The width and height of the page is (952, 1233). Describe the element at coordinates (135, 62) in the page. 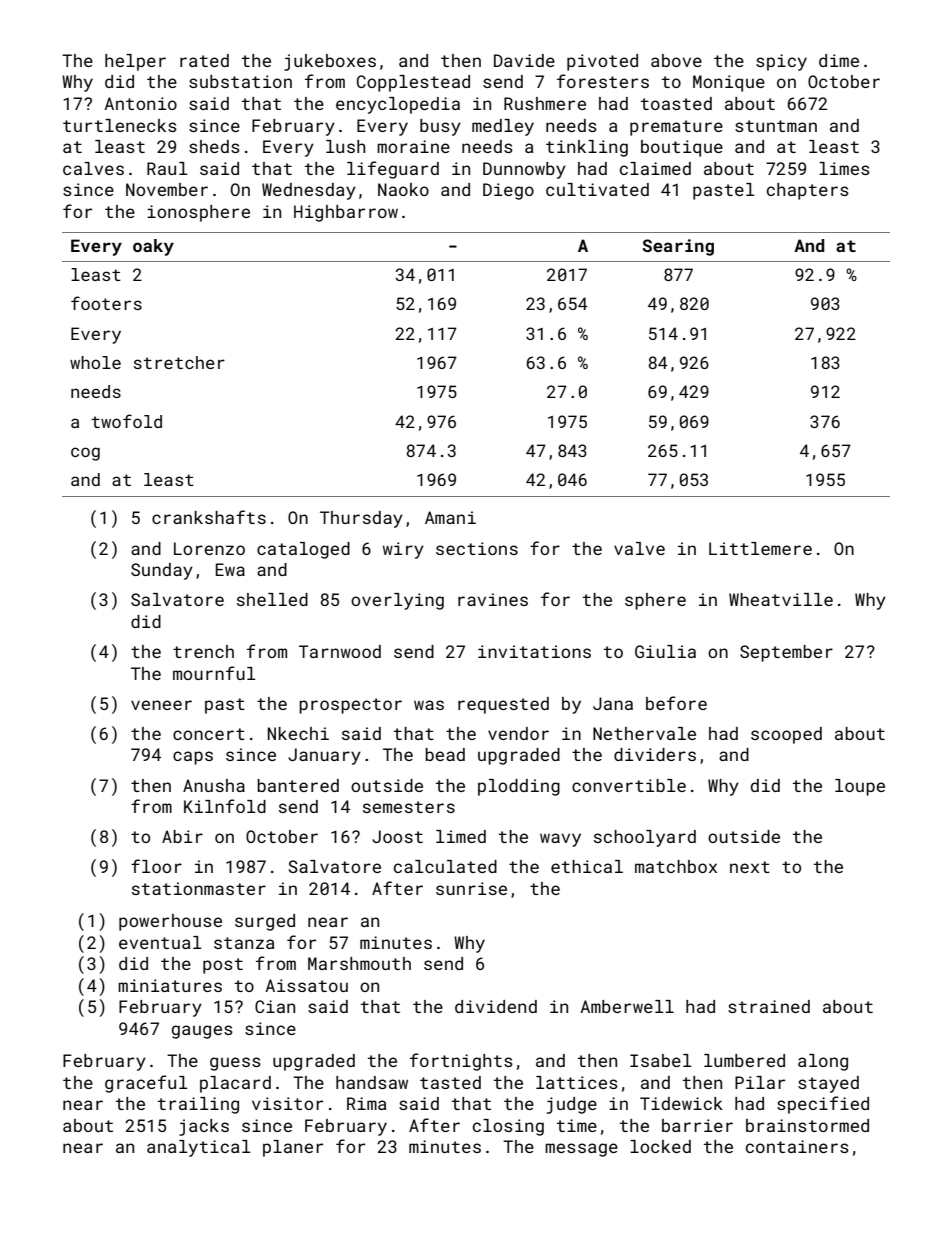

I see `helper` at that location.
